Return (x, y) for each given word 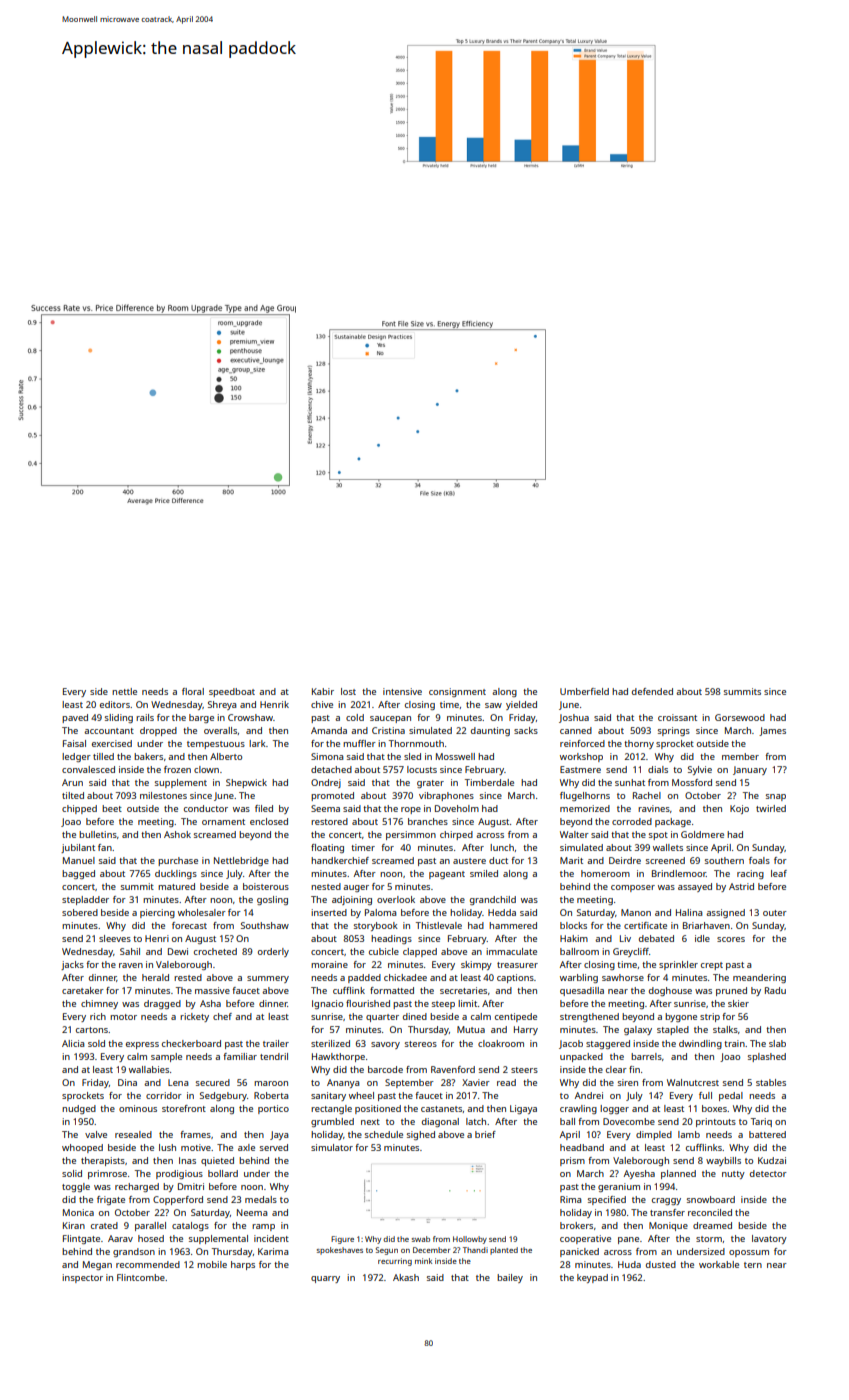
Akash (406, 1277)
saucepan (390, 719)
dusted (661, 1264)
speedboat (232, 692)
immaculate (511, 951)
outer (775, 913)
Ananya (343, 1083)
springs (674, 731)
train (734, 1043)
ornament (223, 822)
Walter (574, 834)
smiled (484, 873)
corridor (164, 1095)
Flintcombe (141, 1277)
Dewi (178, 951)
